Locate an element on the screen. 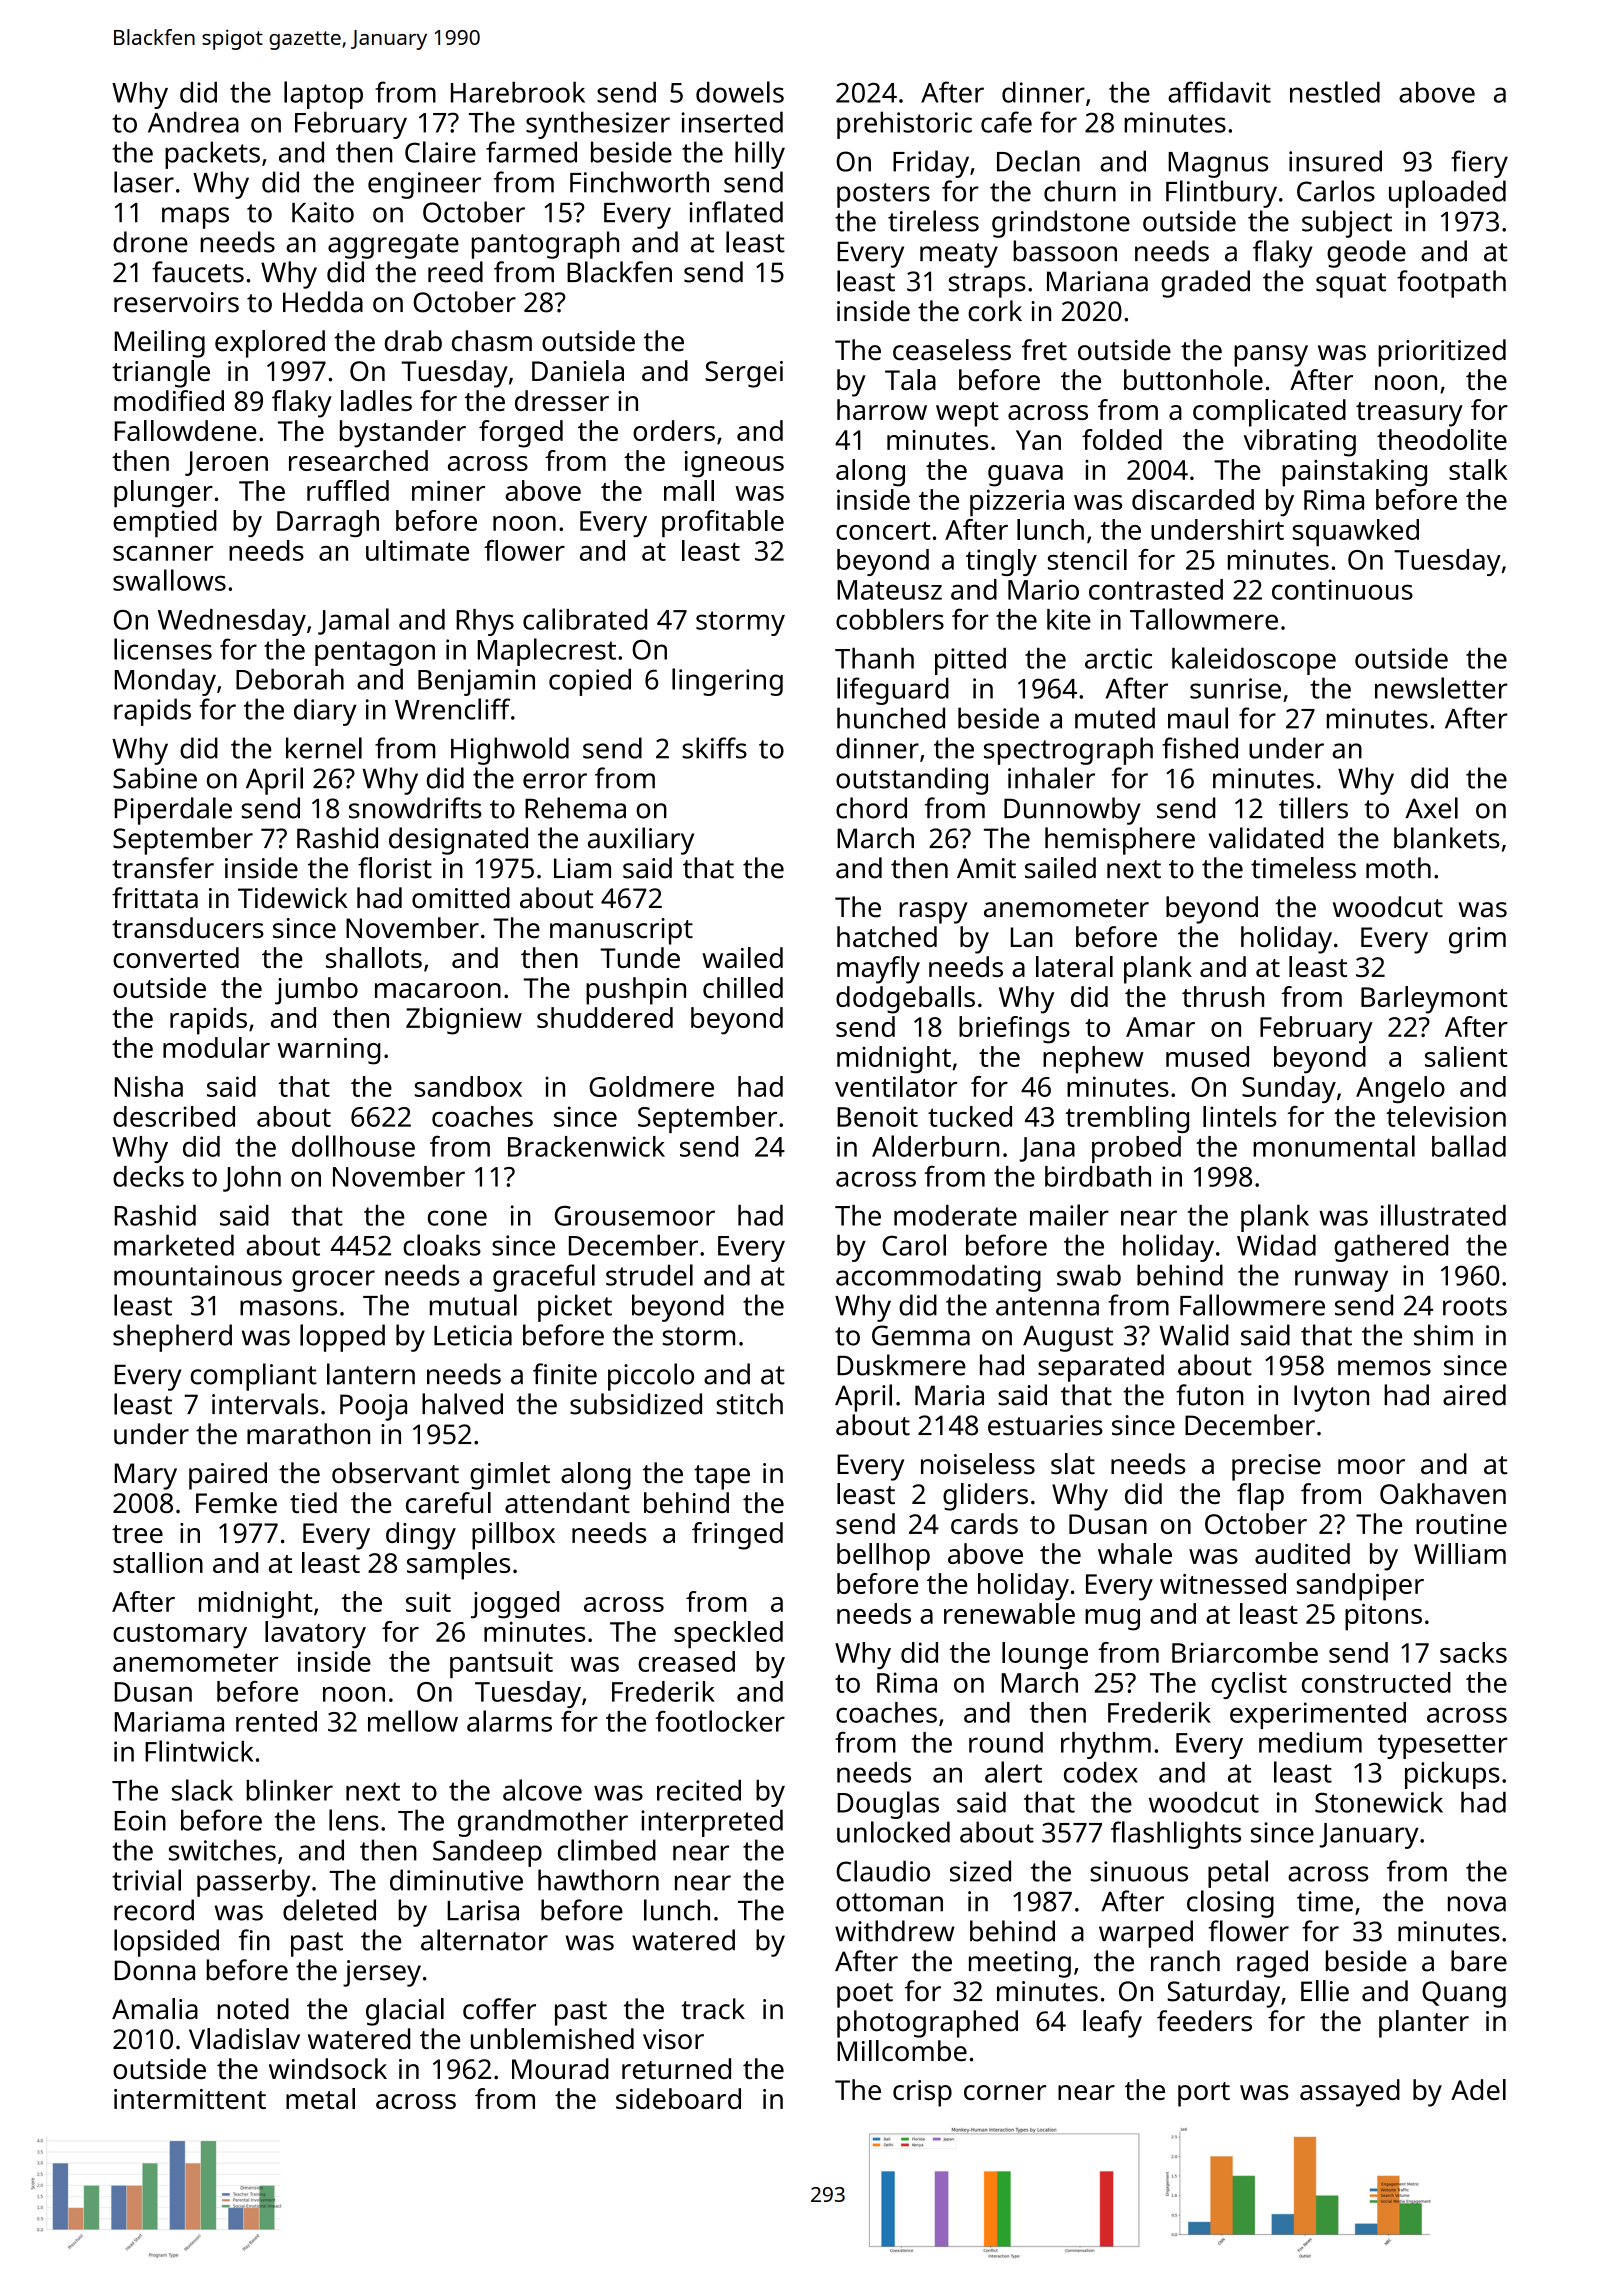  Andrea is located at coordinates (193, 122).
